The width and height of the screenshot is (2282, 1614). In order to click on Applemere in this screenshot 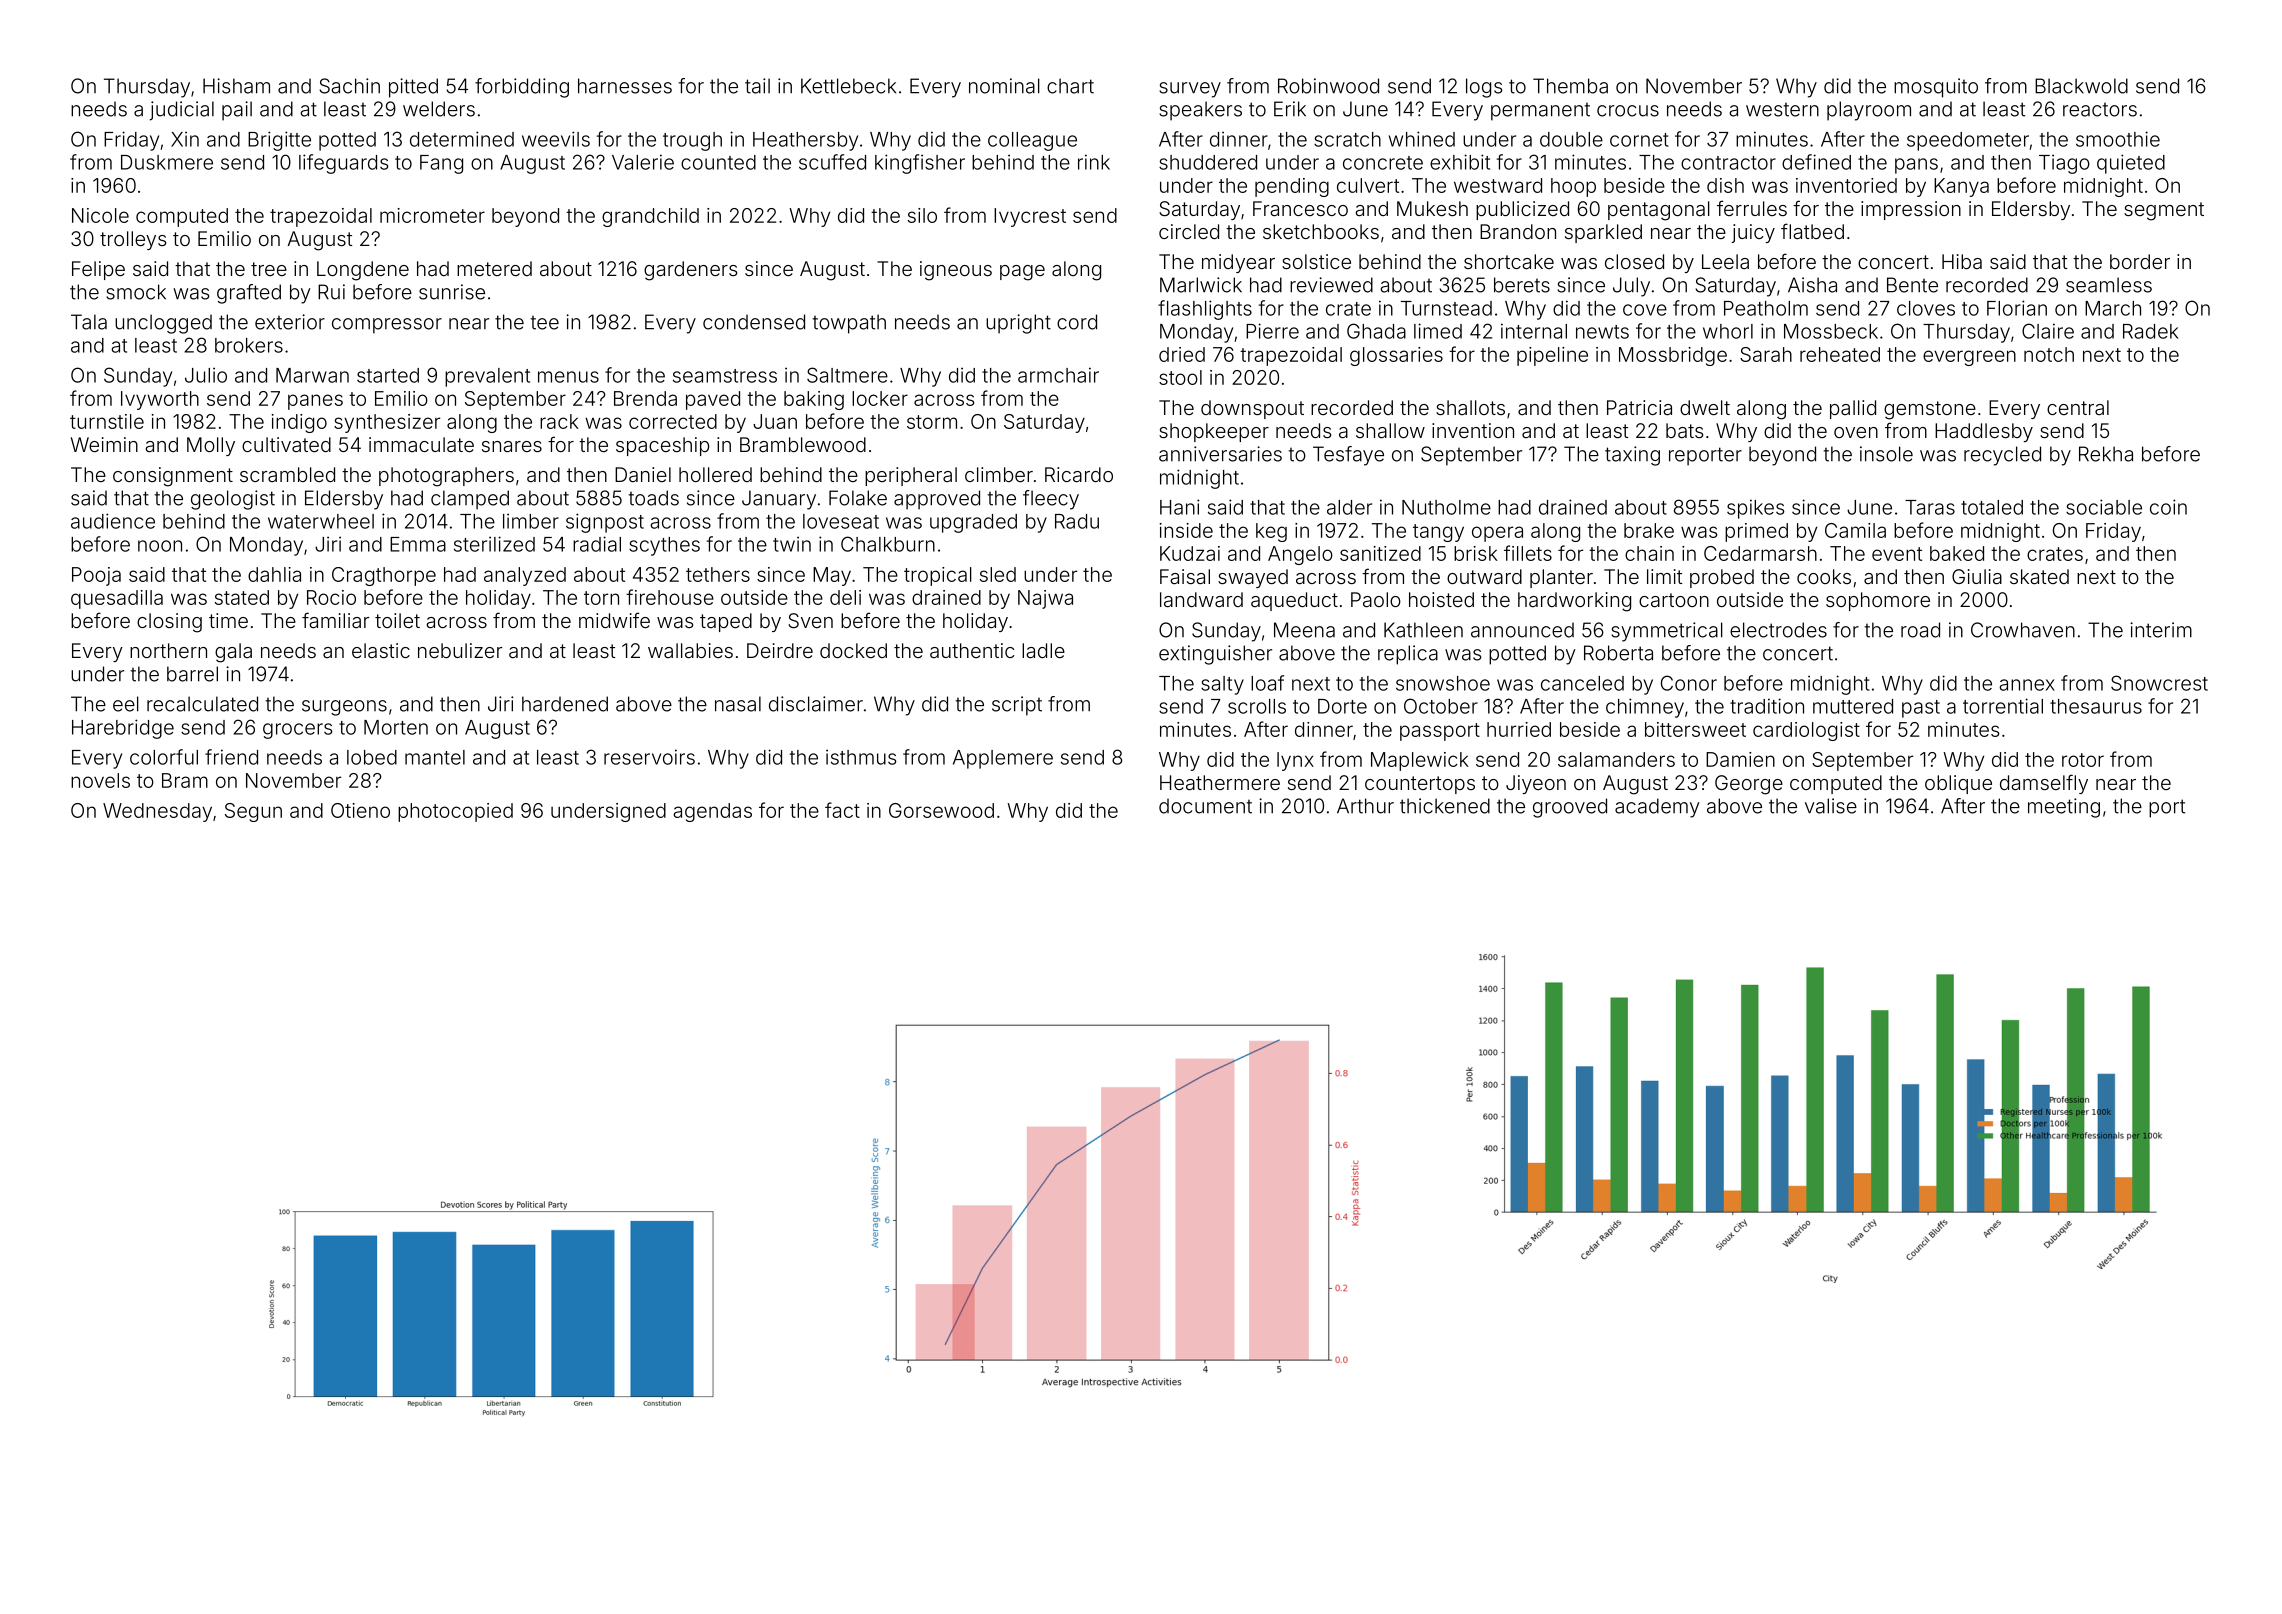, I will do `click(1003, 759)`.
